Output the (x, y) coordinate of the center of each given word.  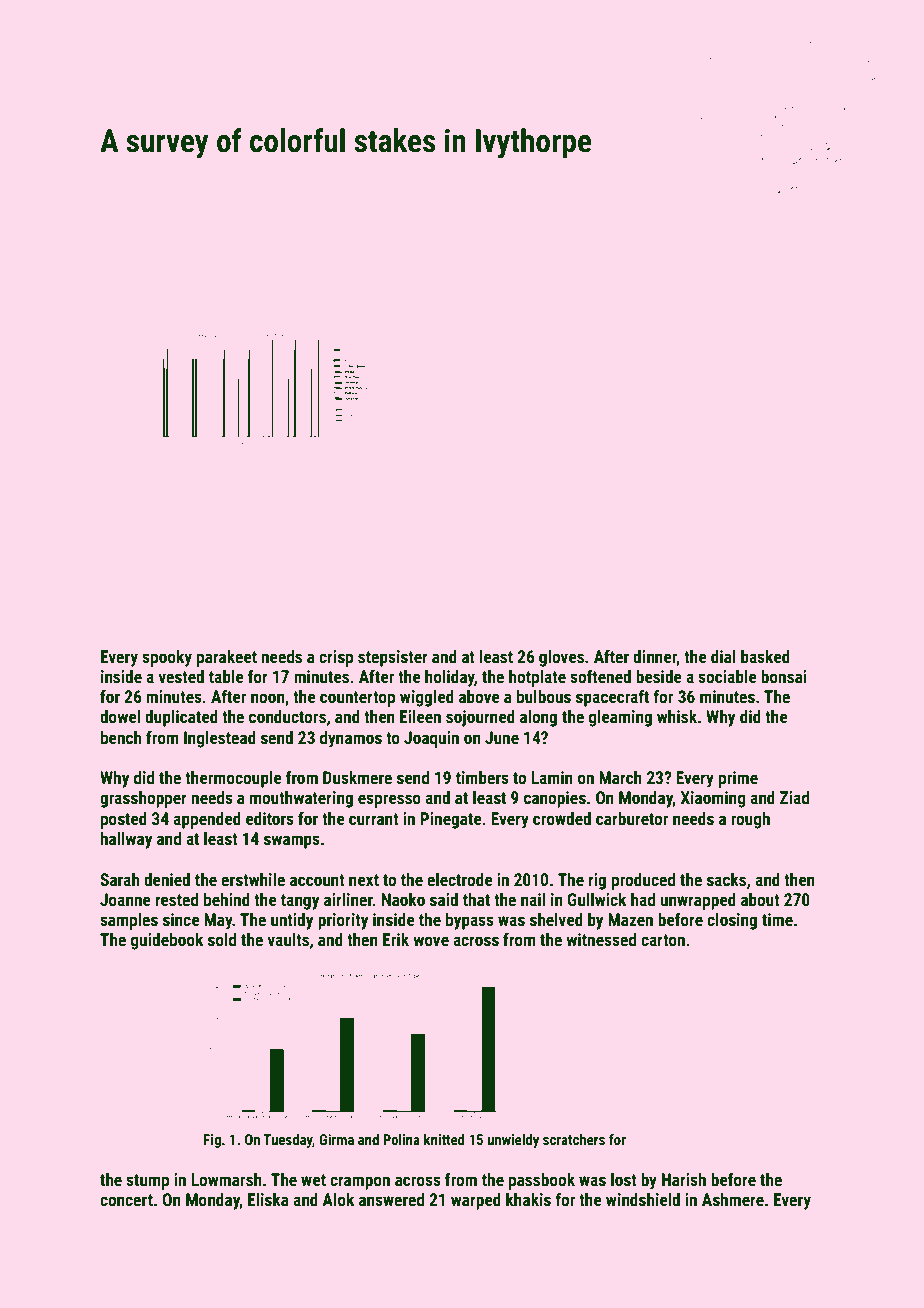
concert (126, 1200)
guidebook (167, 941)
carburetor (632, 818)
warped (476, 1201)
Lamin (552, 777)
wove (431, 941)
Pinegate (451, 820)
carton (663, 940)
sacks (726, 879)
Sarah (119, 879)
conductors (287, 716)
